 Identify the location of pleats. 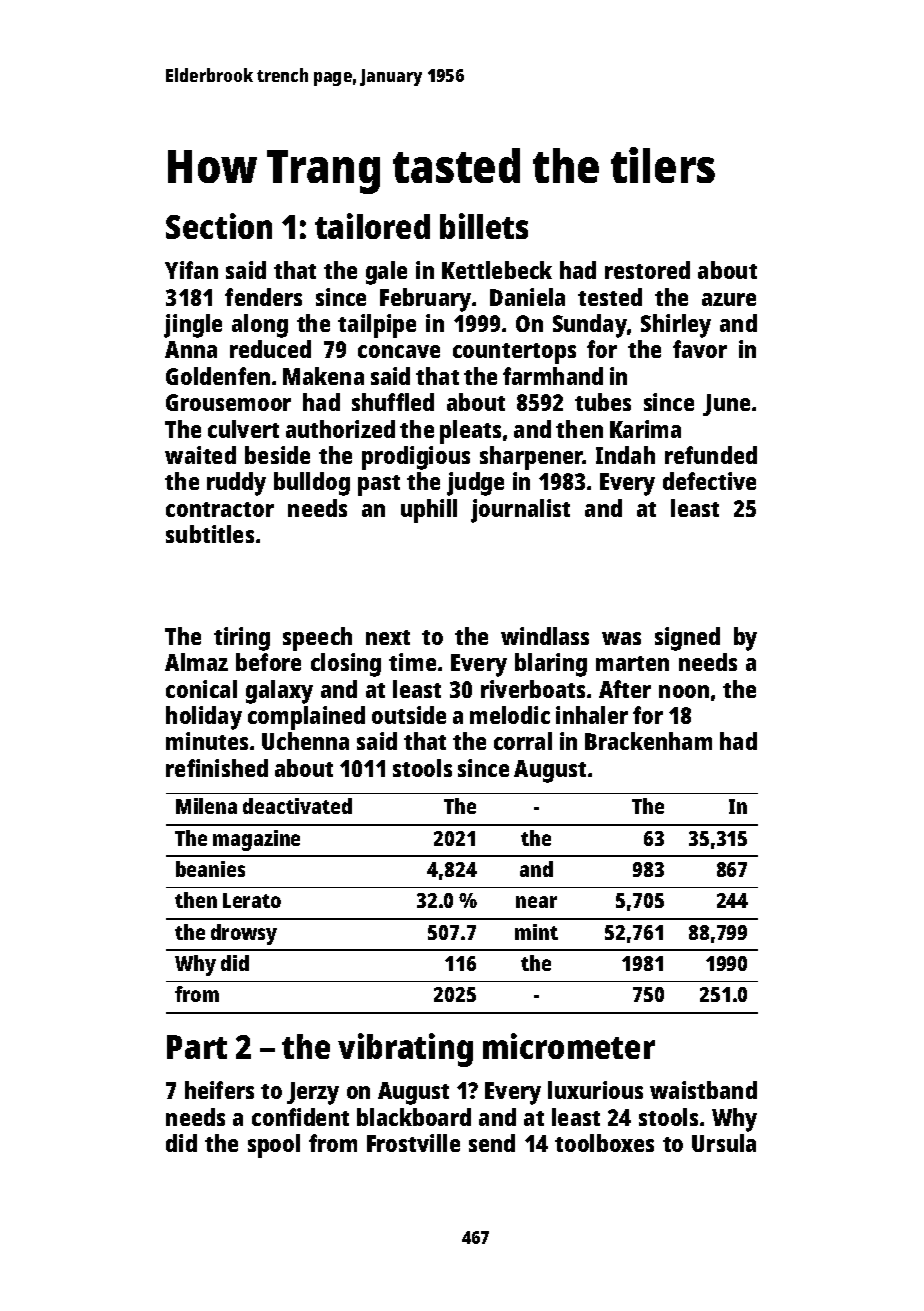
(470, 432).
